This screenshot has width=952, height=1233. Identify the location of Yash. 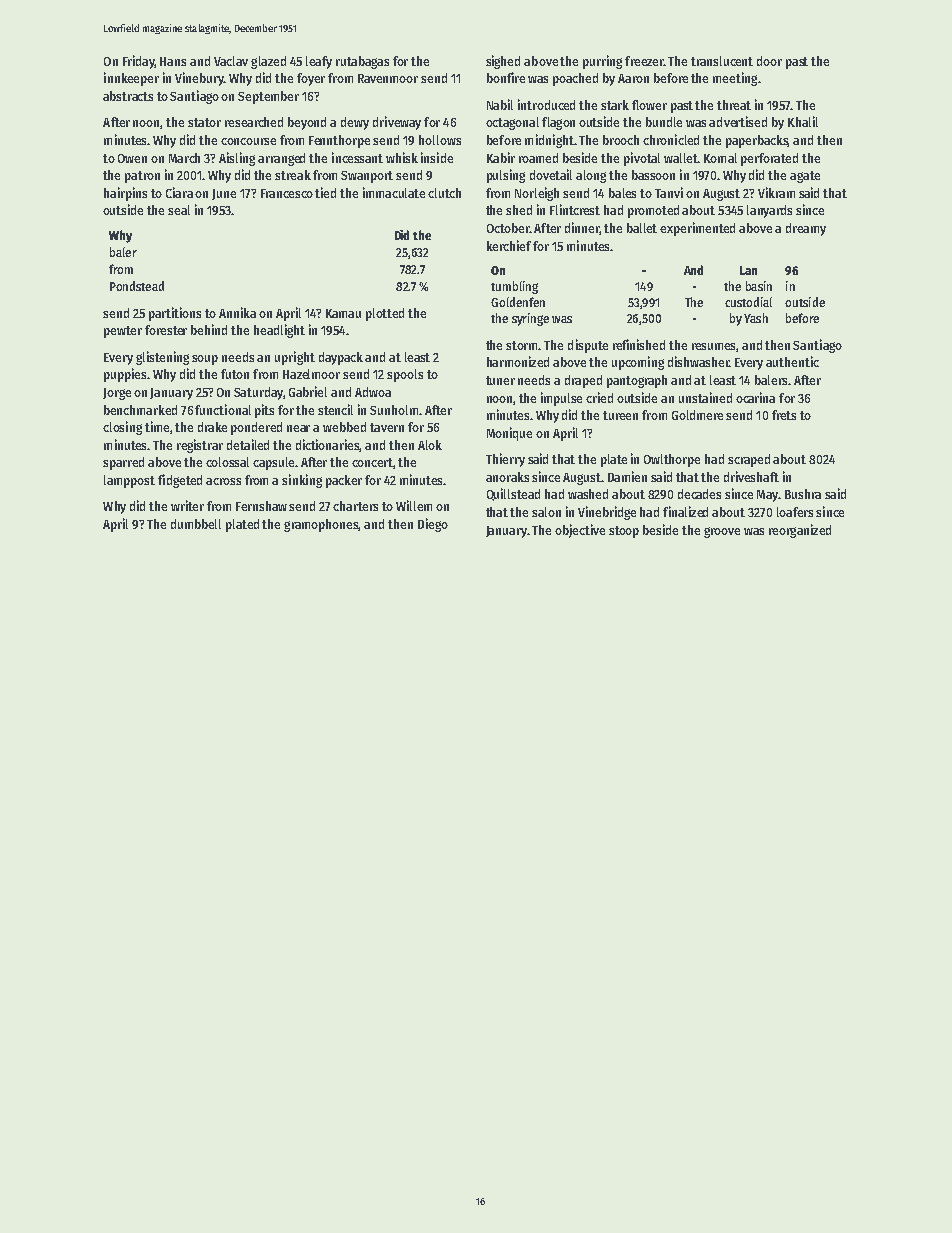
(756, 318).
